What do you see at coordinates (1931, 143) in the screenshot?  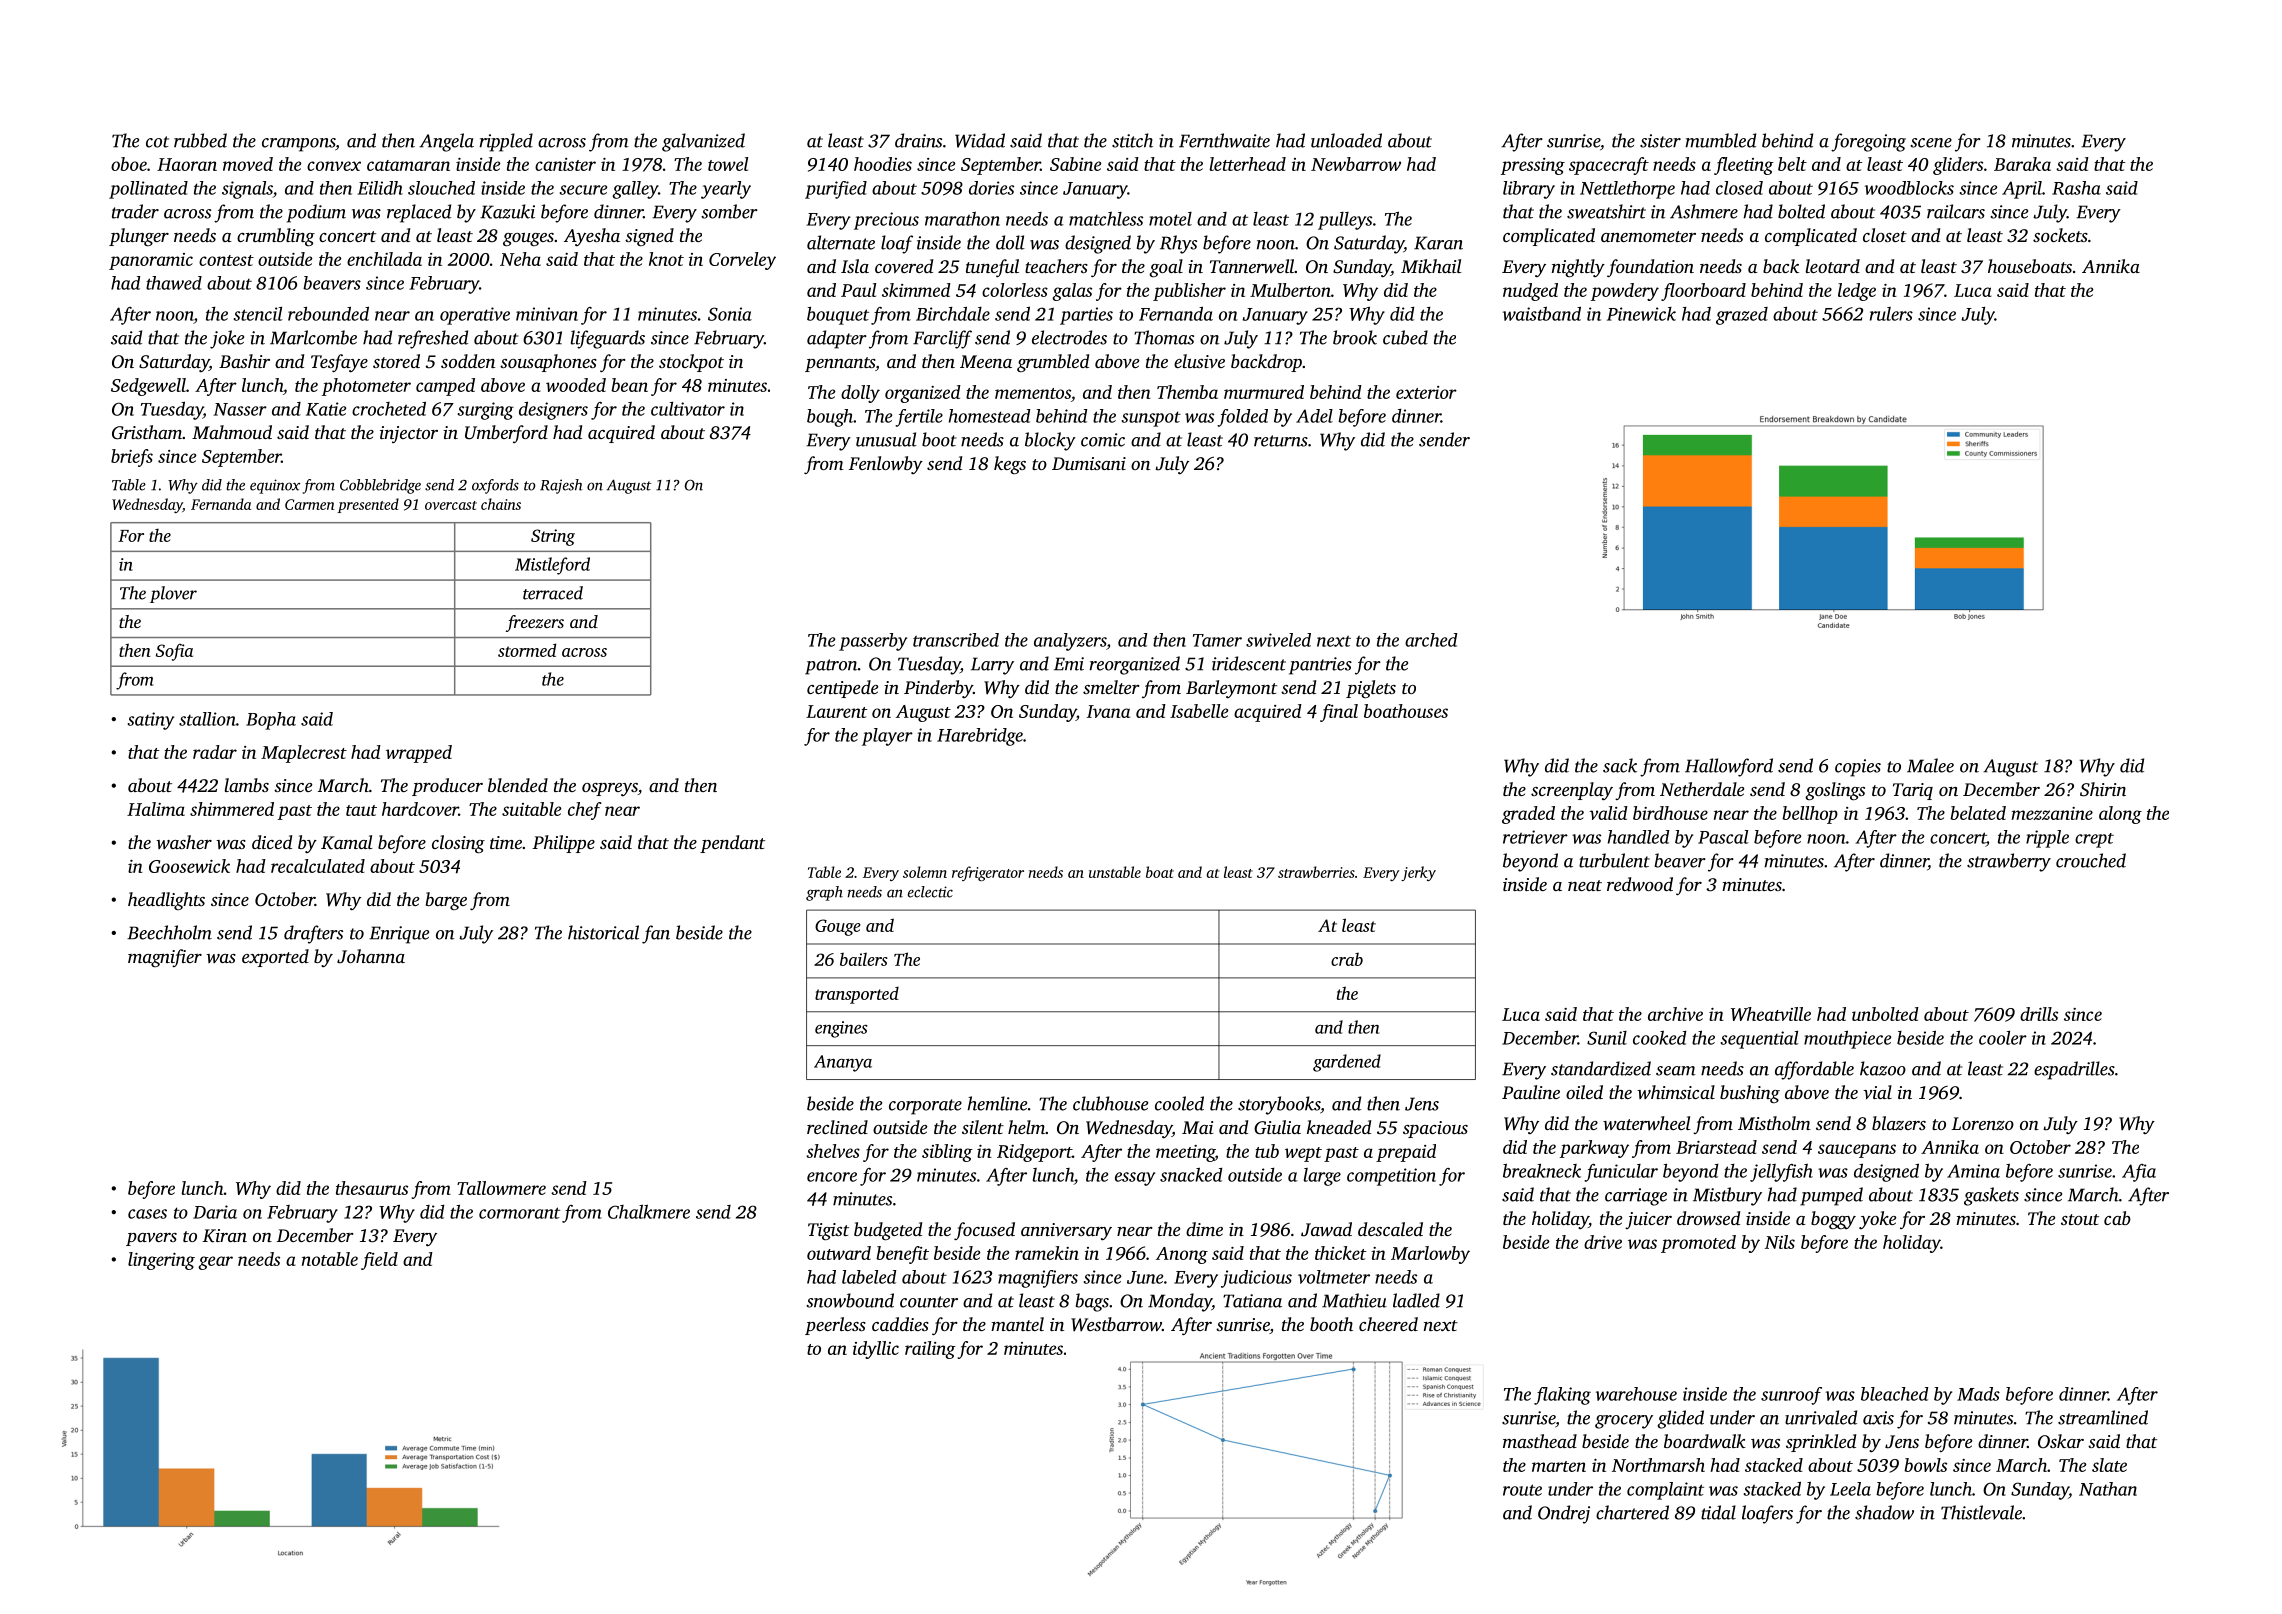 I see `scene` at bounding box center [1931, 143].
